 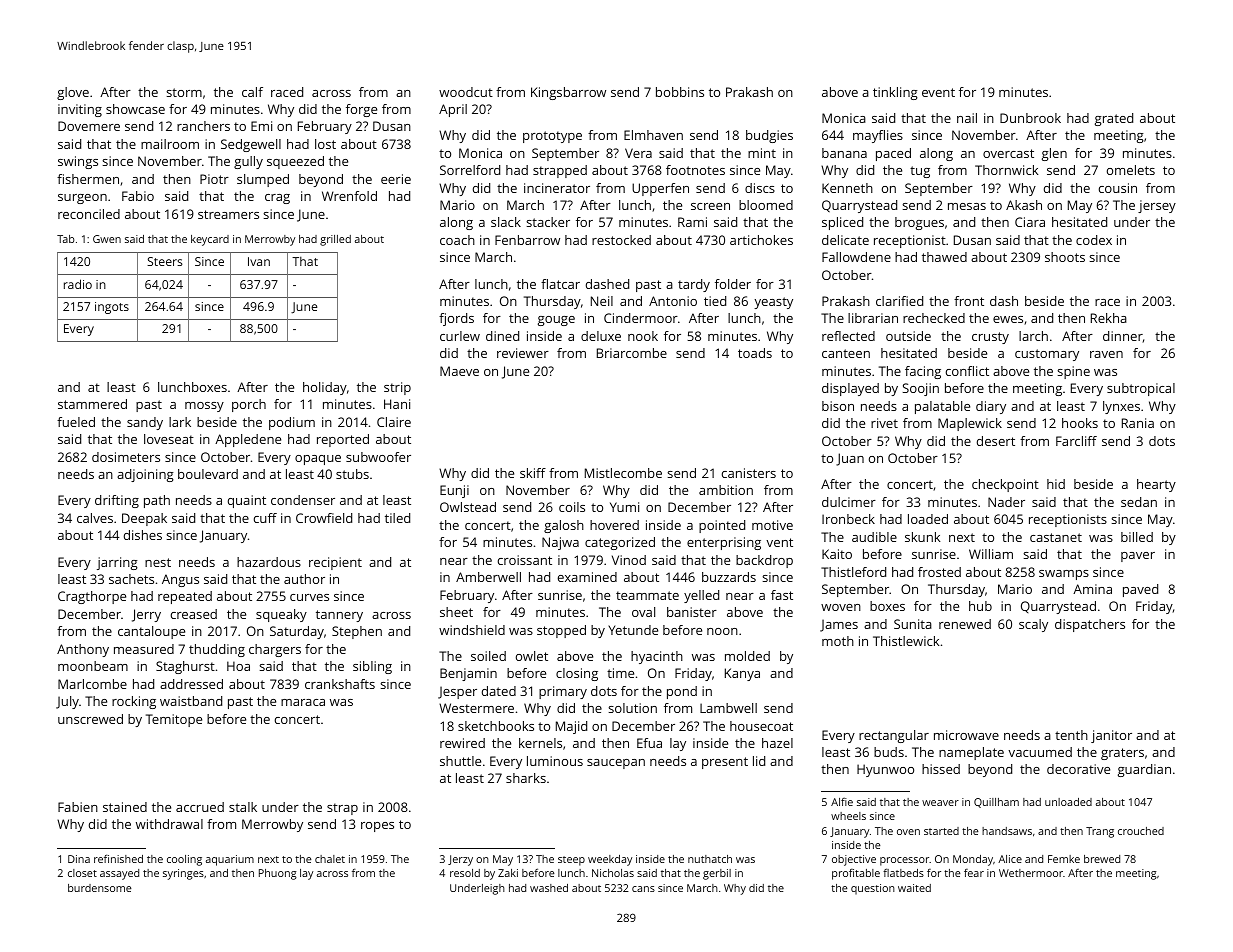 I want to click on Kingsbarrow, so click(x=568, y=93).
